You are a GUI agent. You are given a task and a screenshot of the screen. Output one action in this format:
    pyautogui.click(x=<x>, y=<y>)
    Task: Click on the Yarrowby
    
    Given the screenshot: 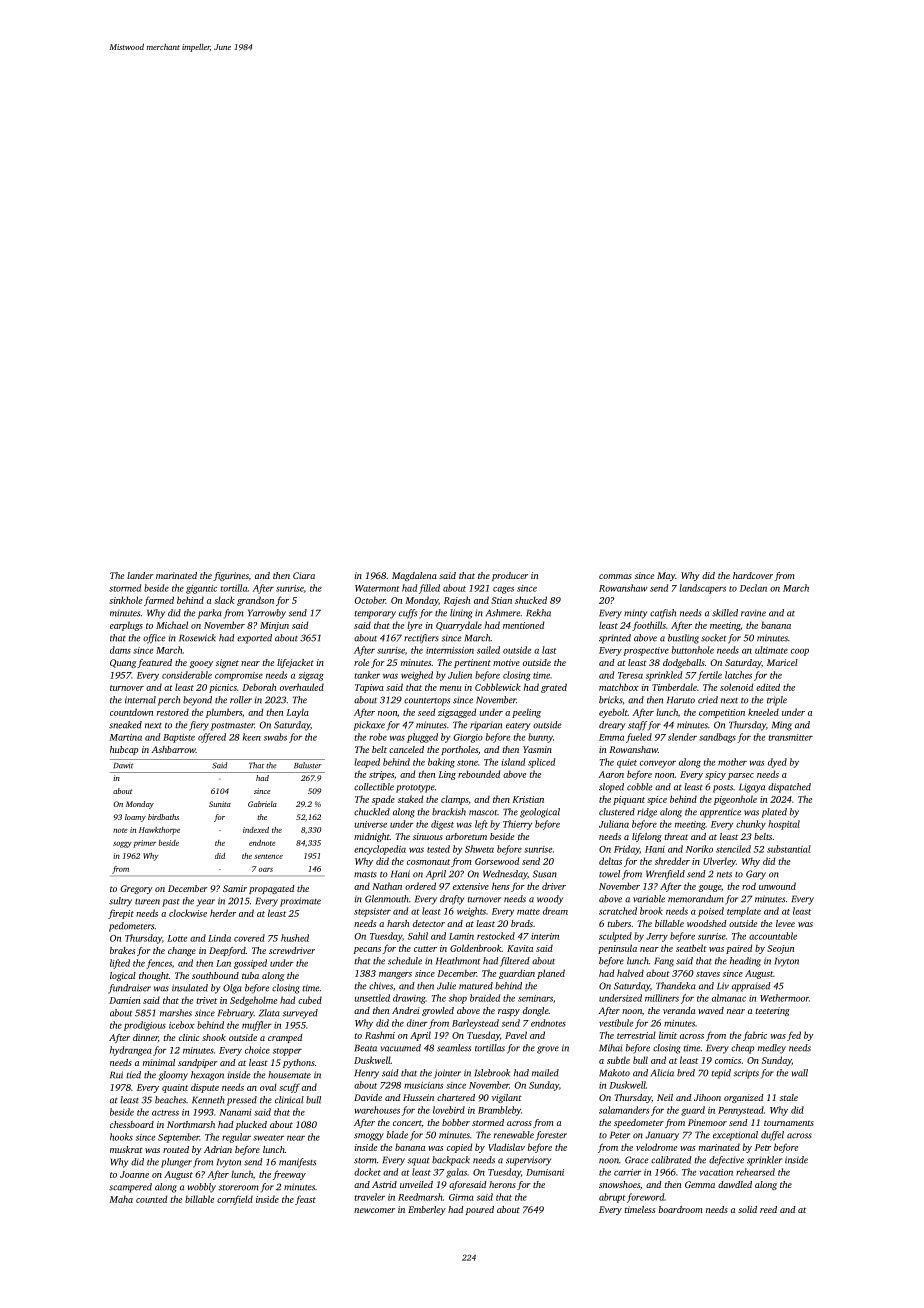 What is the action you would take?
    pyautogui.click(x=267, y=614)
